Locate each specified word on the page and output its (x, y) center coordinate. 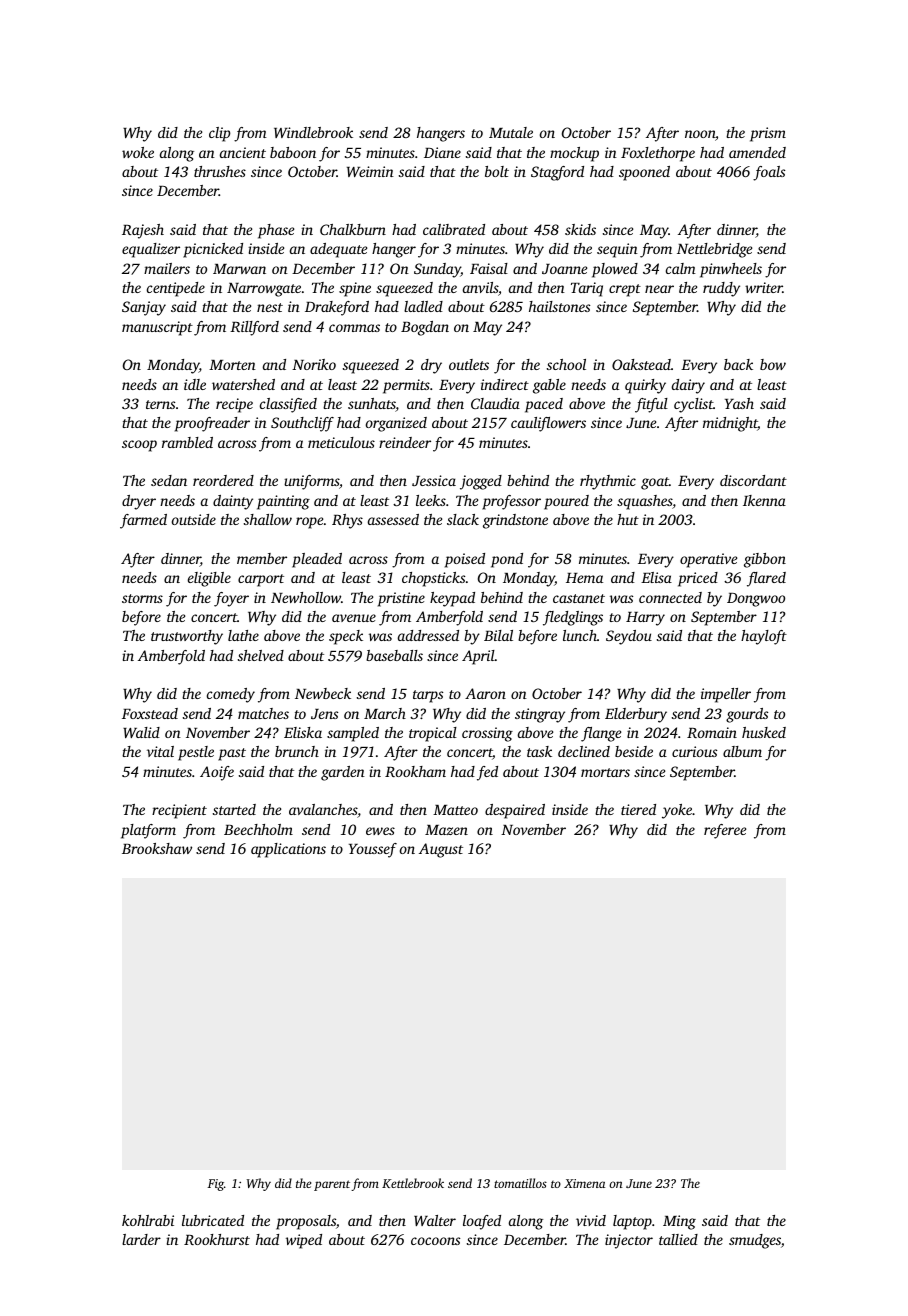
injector (629, 1241)
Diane (442, 152)
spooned (644, 173)
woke (138, 152)
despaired (515, 811)
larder (141, 1239)
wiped (304, 1241)
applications (288, 850)
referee (725, 831)
